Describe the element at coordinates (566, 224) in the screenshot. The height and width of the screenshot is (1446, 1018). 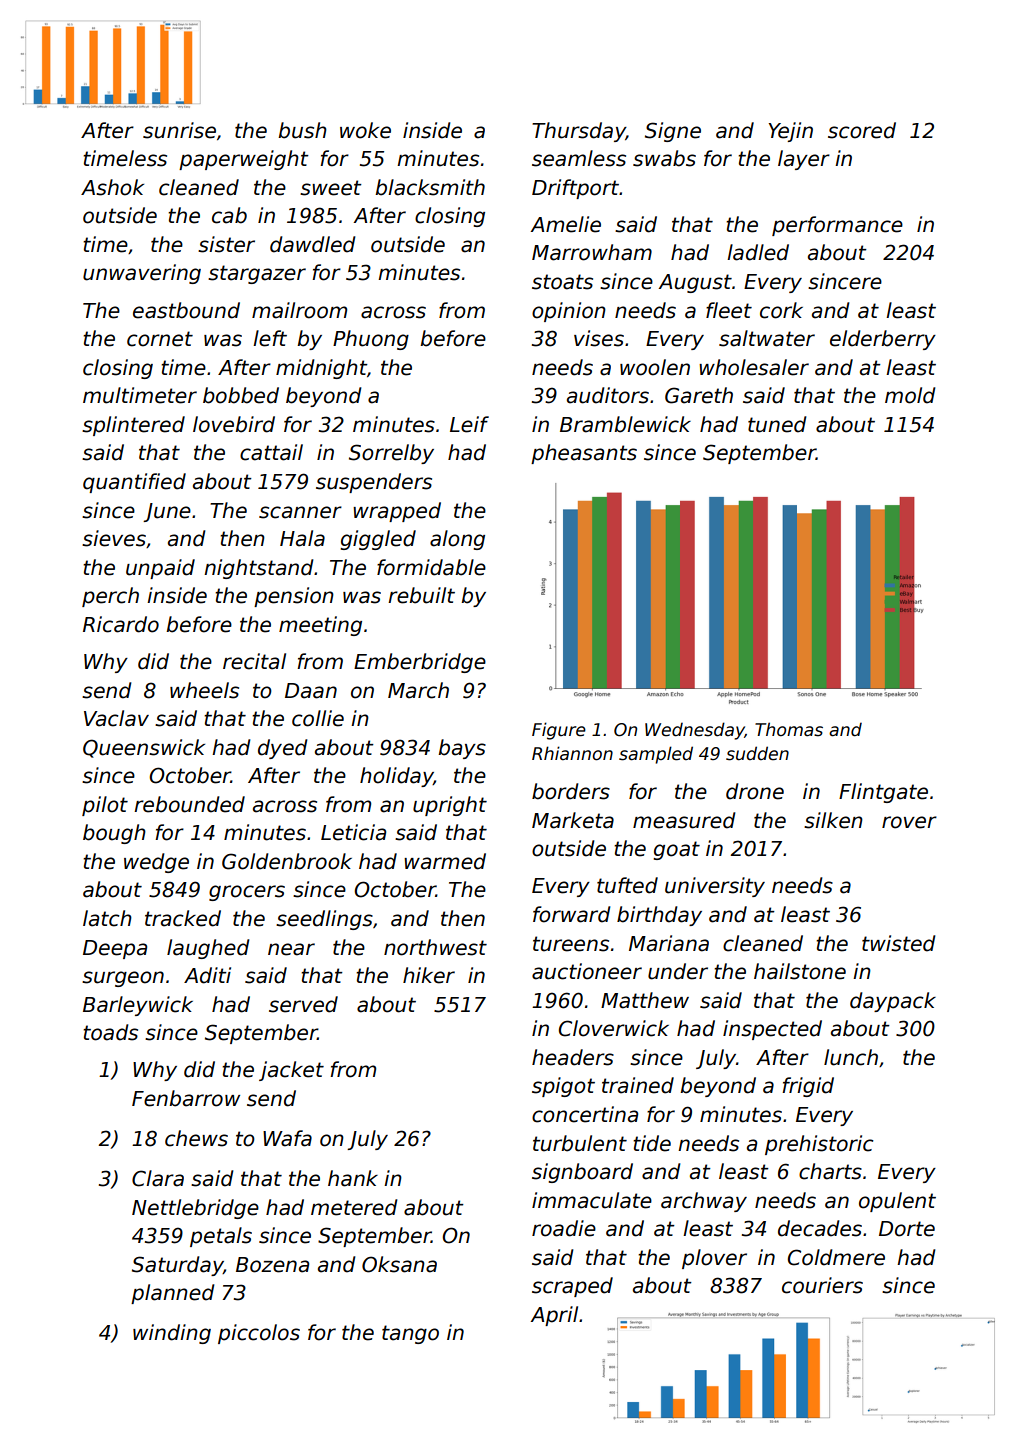
I see `Amelie` at that location.
